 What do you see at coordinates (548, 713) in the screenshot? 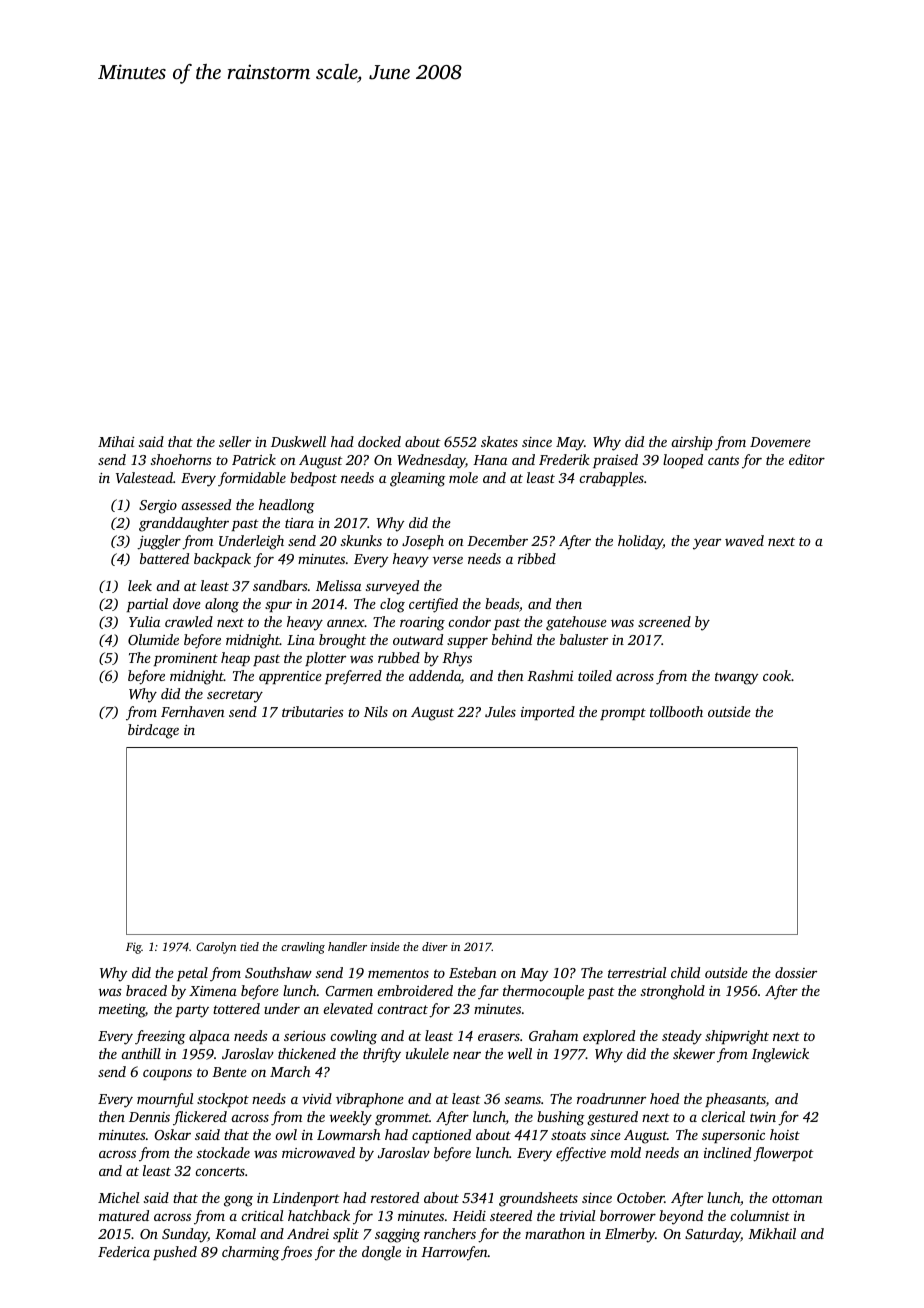
I see `imported` at bounding box center [548, 713].
